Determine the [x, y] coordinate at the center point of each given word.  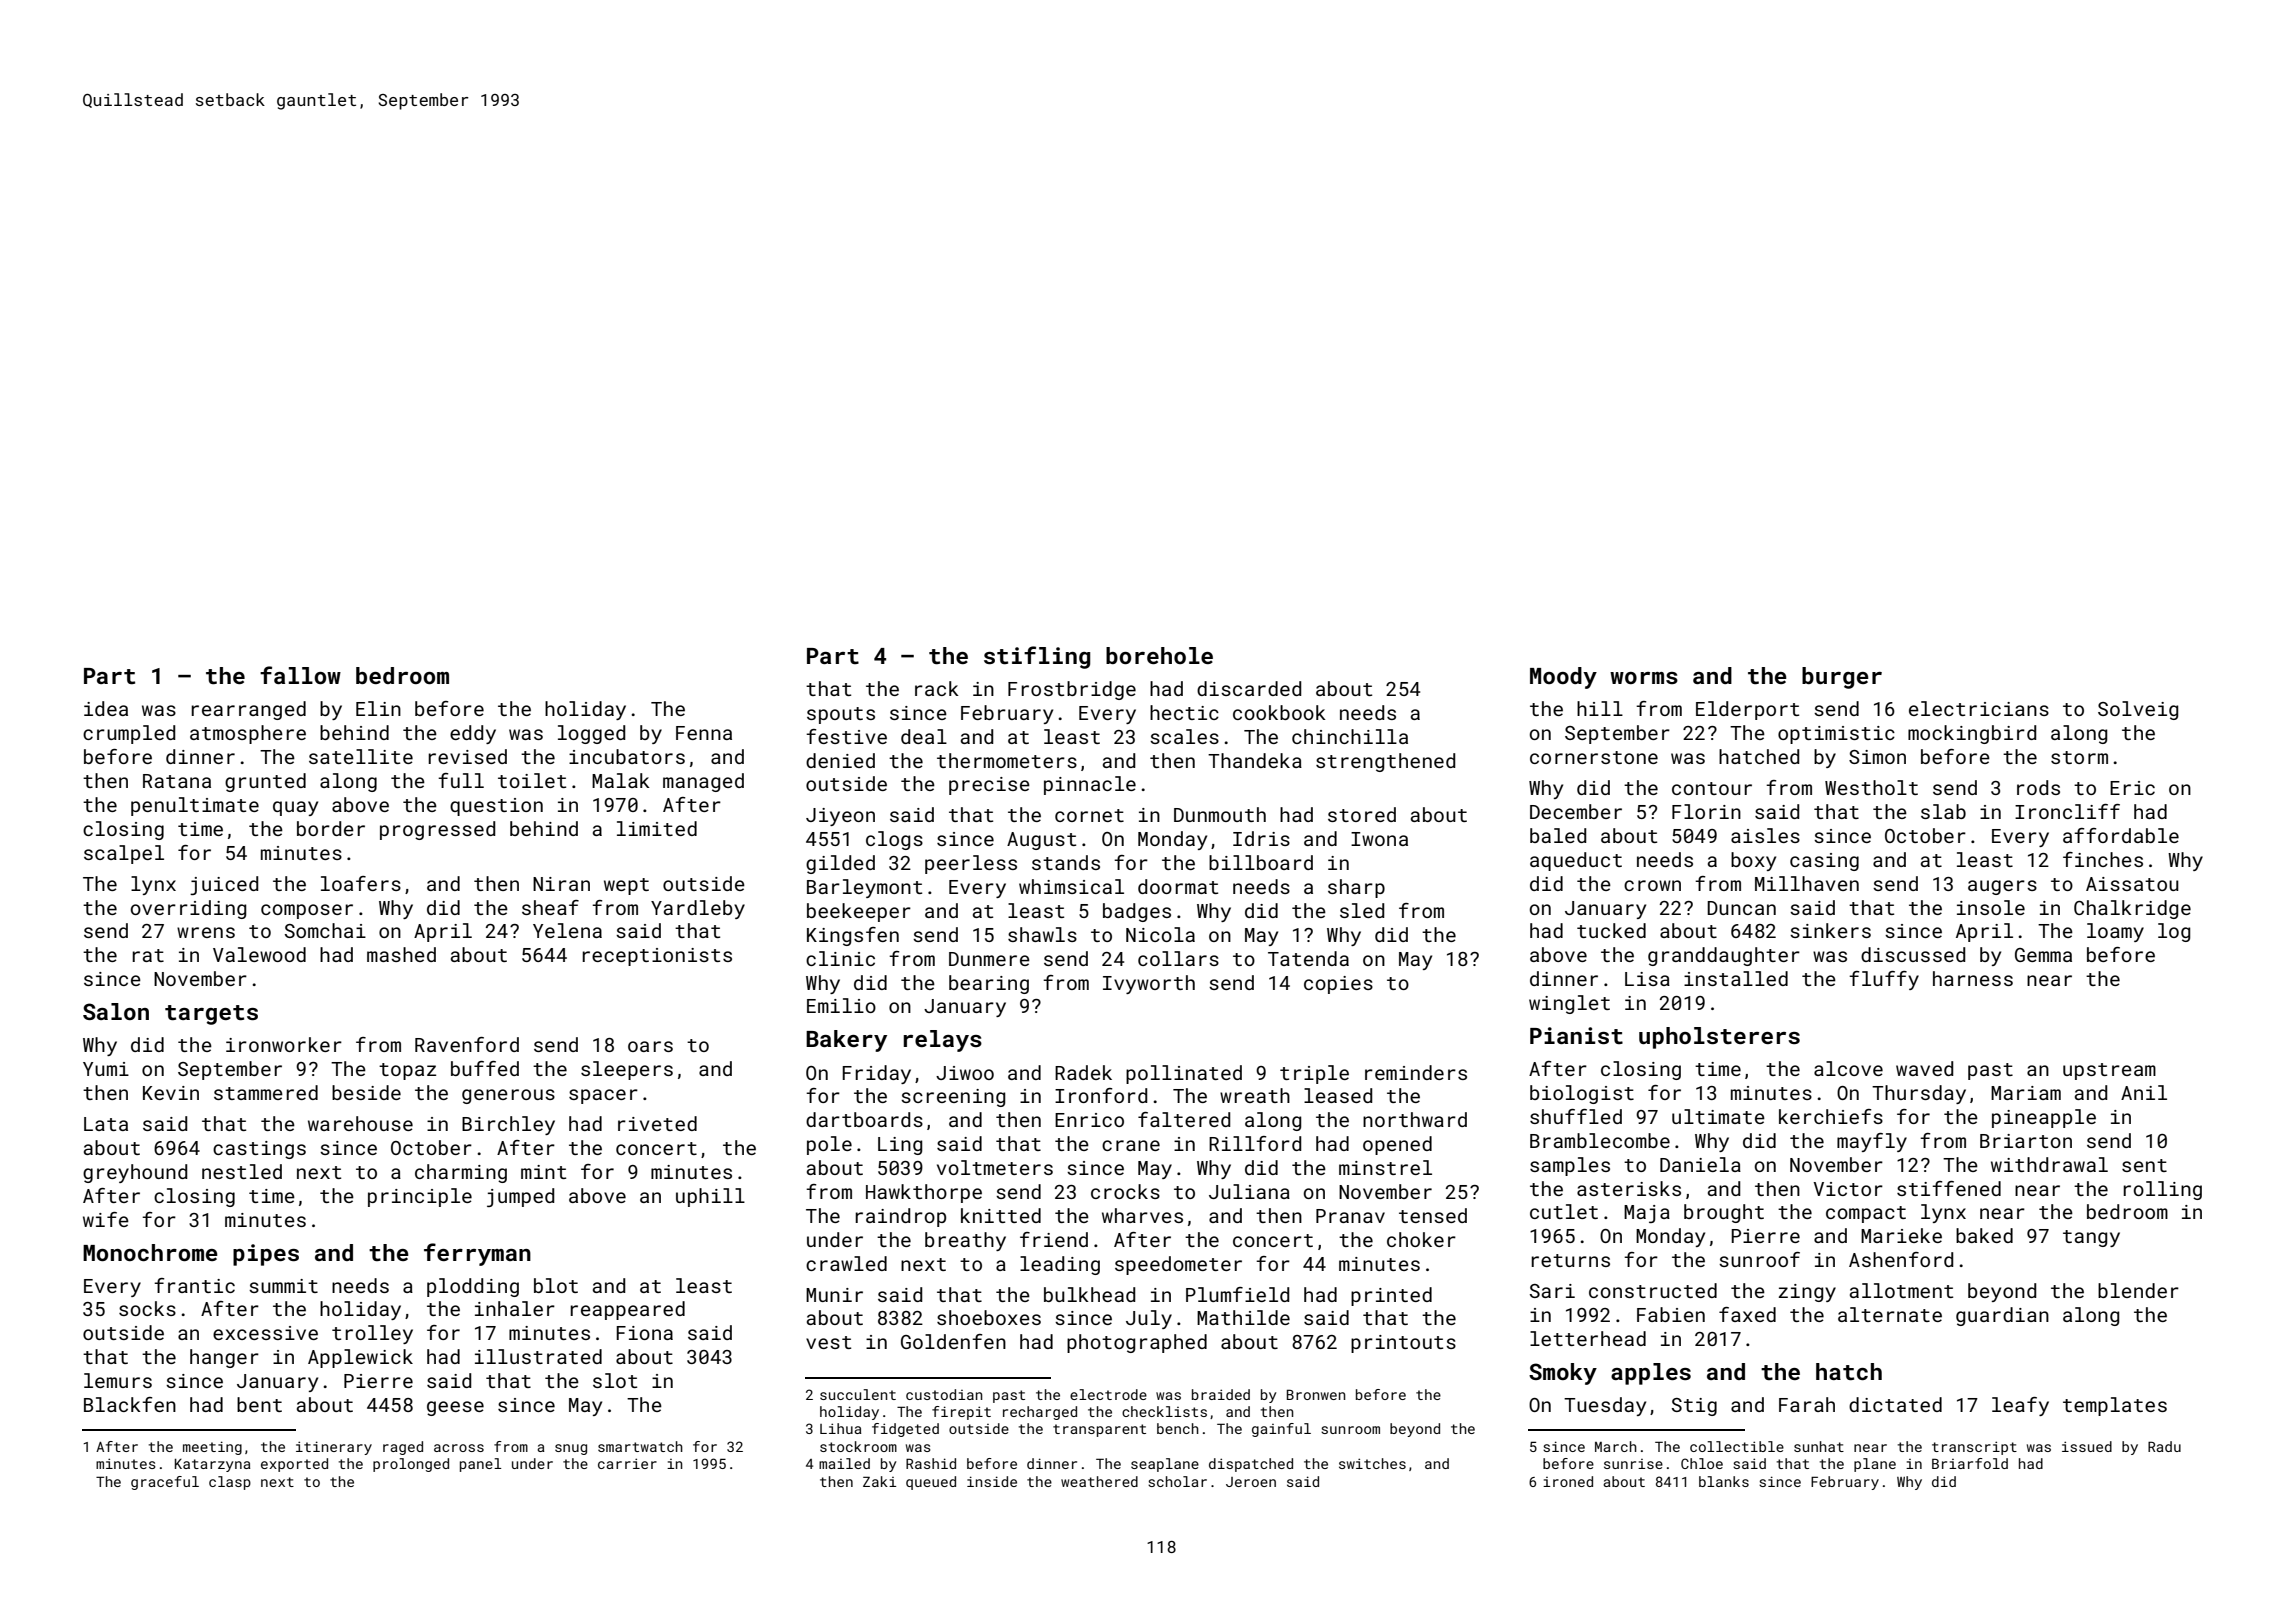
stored [1362, 814]
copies [1338, 985]
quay [295, 808]
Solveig [2138, 710]
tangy [2091, 1238]
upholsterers [1719, 1038]
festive [846, 736]
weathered [1099, 1481]
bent [259, 1404]
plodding [473, 1287]
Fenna [704, 733]
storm [2079, 757]
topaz [407, 1071]
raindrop [900, 1217]
